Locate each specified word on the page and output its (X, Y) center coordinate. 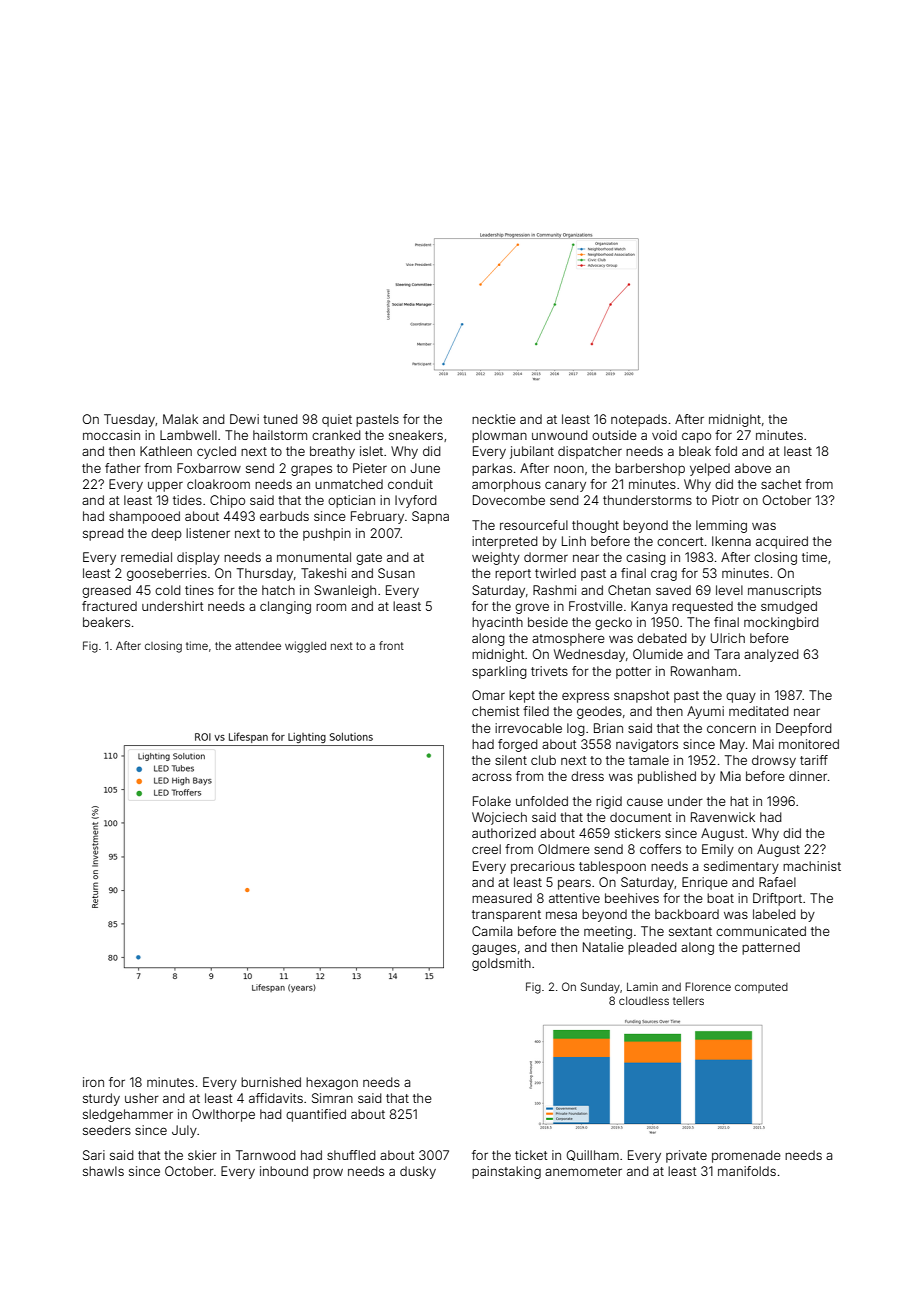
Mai (763, 744)
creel (486, 849)
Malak (180, 419)
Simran (332, 1098)
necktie (494, 419)
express (585, 697)
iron (93, 1082)
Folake (492, 801)
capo (696, 437)
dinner (808, 776)
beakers (106, 622)
